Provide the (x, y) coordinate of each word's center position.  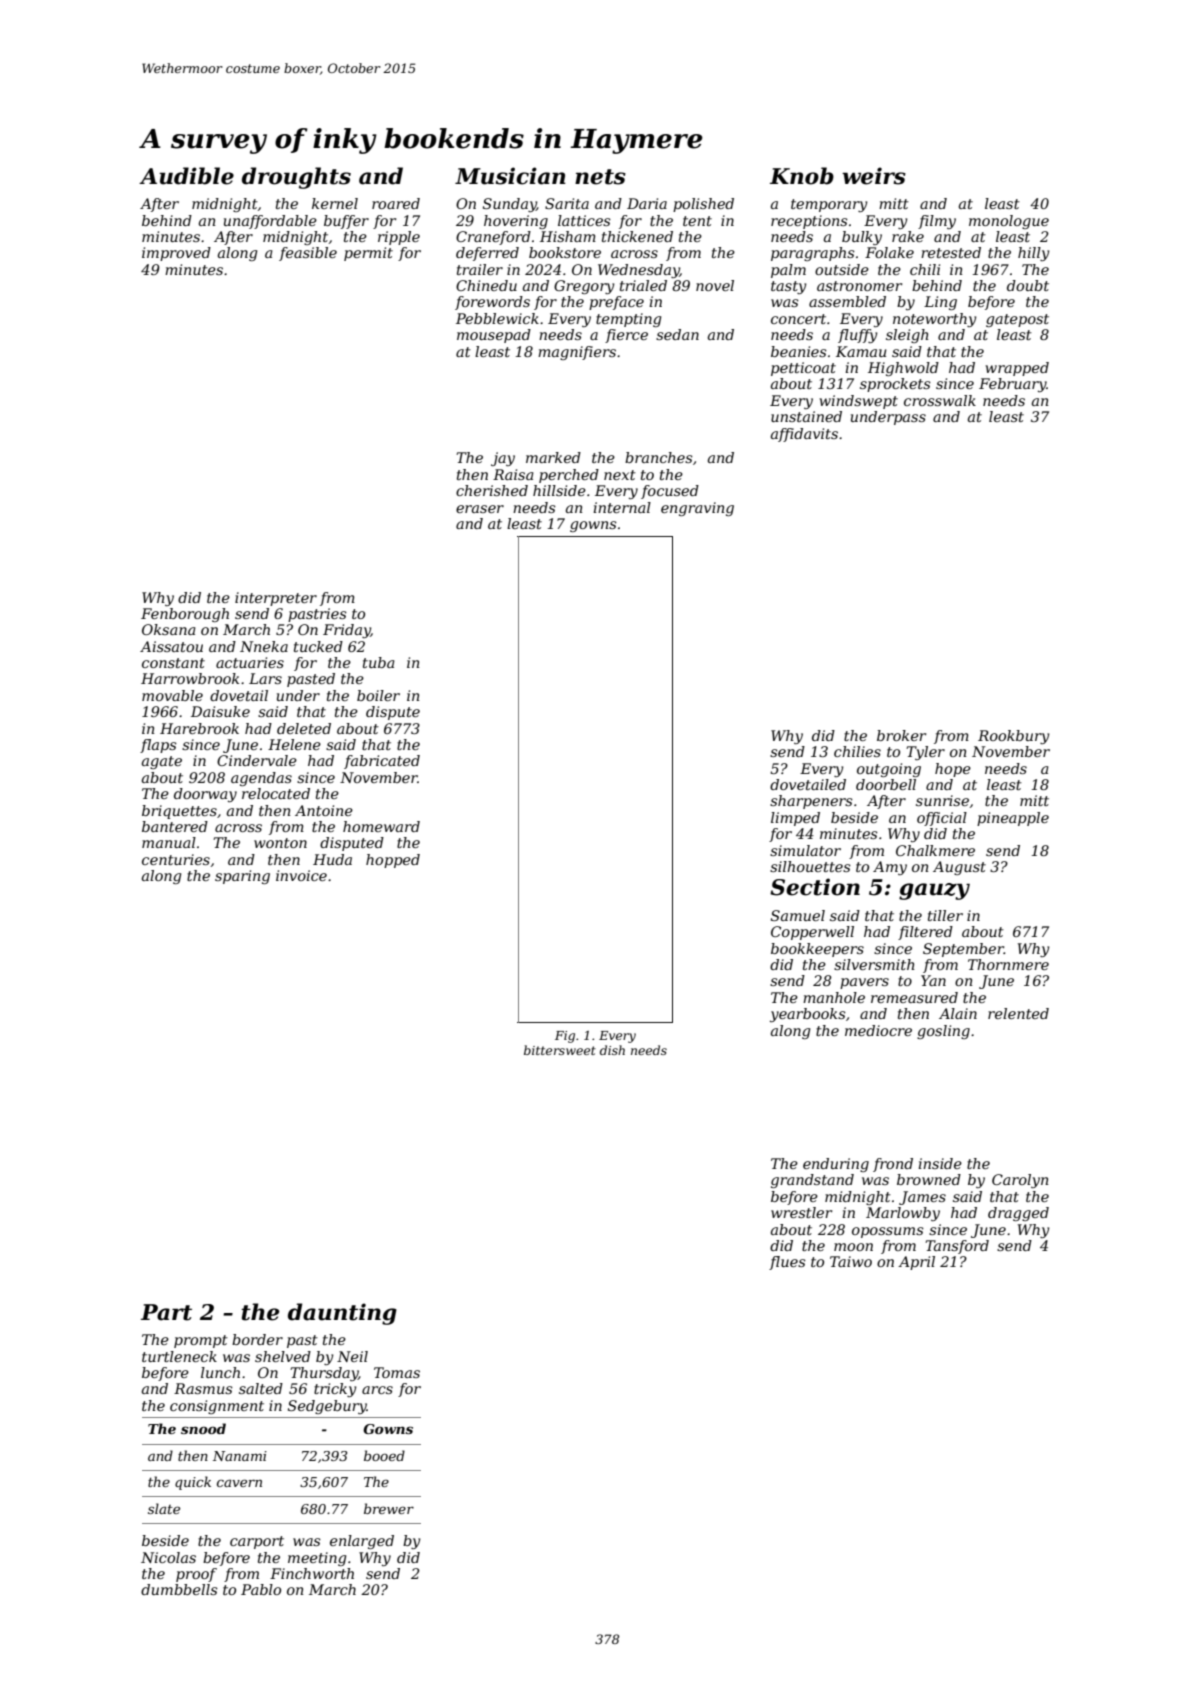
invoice (301, 875)
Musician (510, 176)
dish (612, 1050)
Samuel (798, 915)
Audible (186, 176)
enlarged (362, 1542)
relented (1018, 1013)
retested (951, 252)
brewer (389, 1508)
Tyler (925, 753)
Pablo (261, 1589)
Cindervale (257, 760)
